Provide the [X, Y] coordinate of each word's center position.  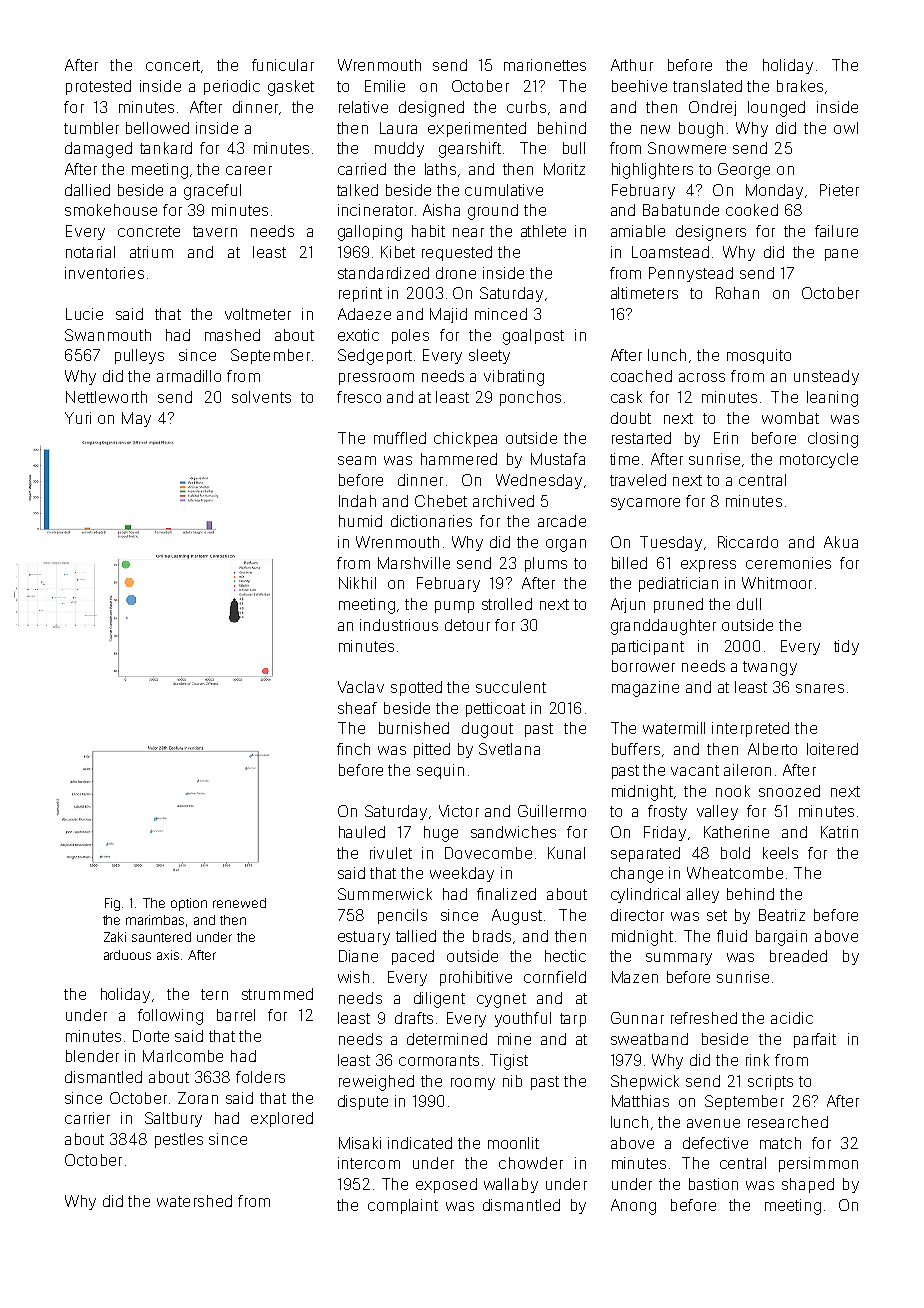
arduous [127, 955]
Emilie [385, 86]
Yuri [78, 418]
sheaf [357, 708]
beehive [639, 86]
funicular [283, 65]
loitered [832, 749]
